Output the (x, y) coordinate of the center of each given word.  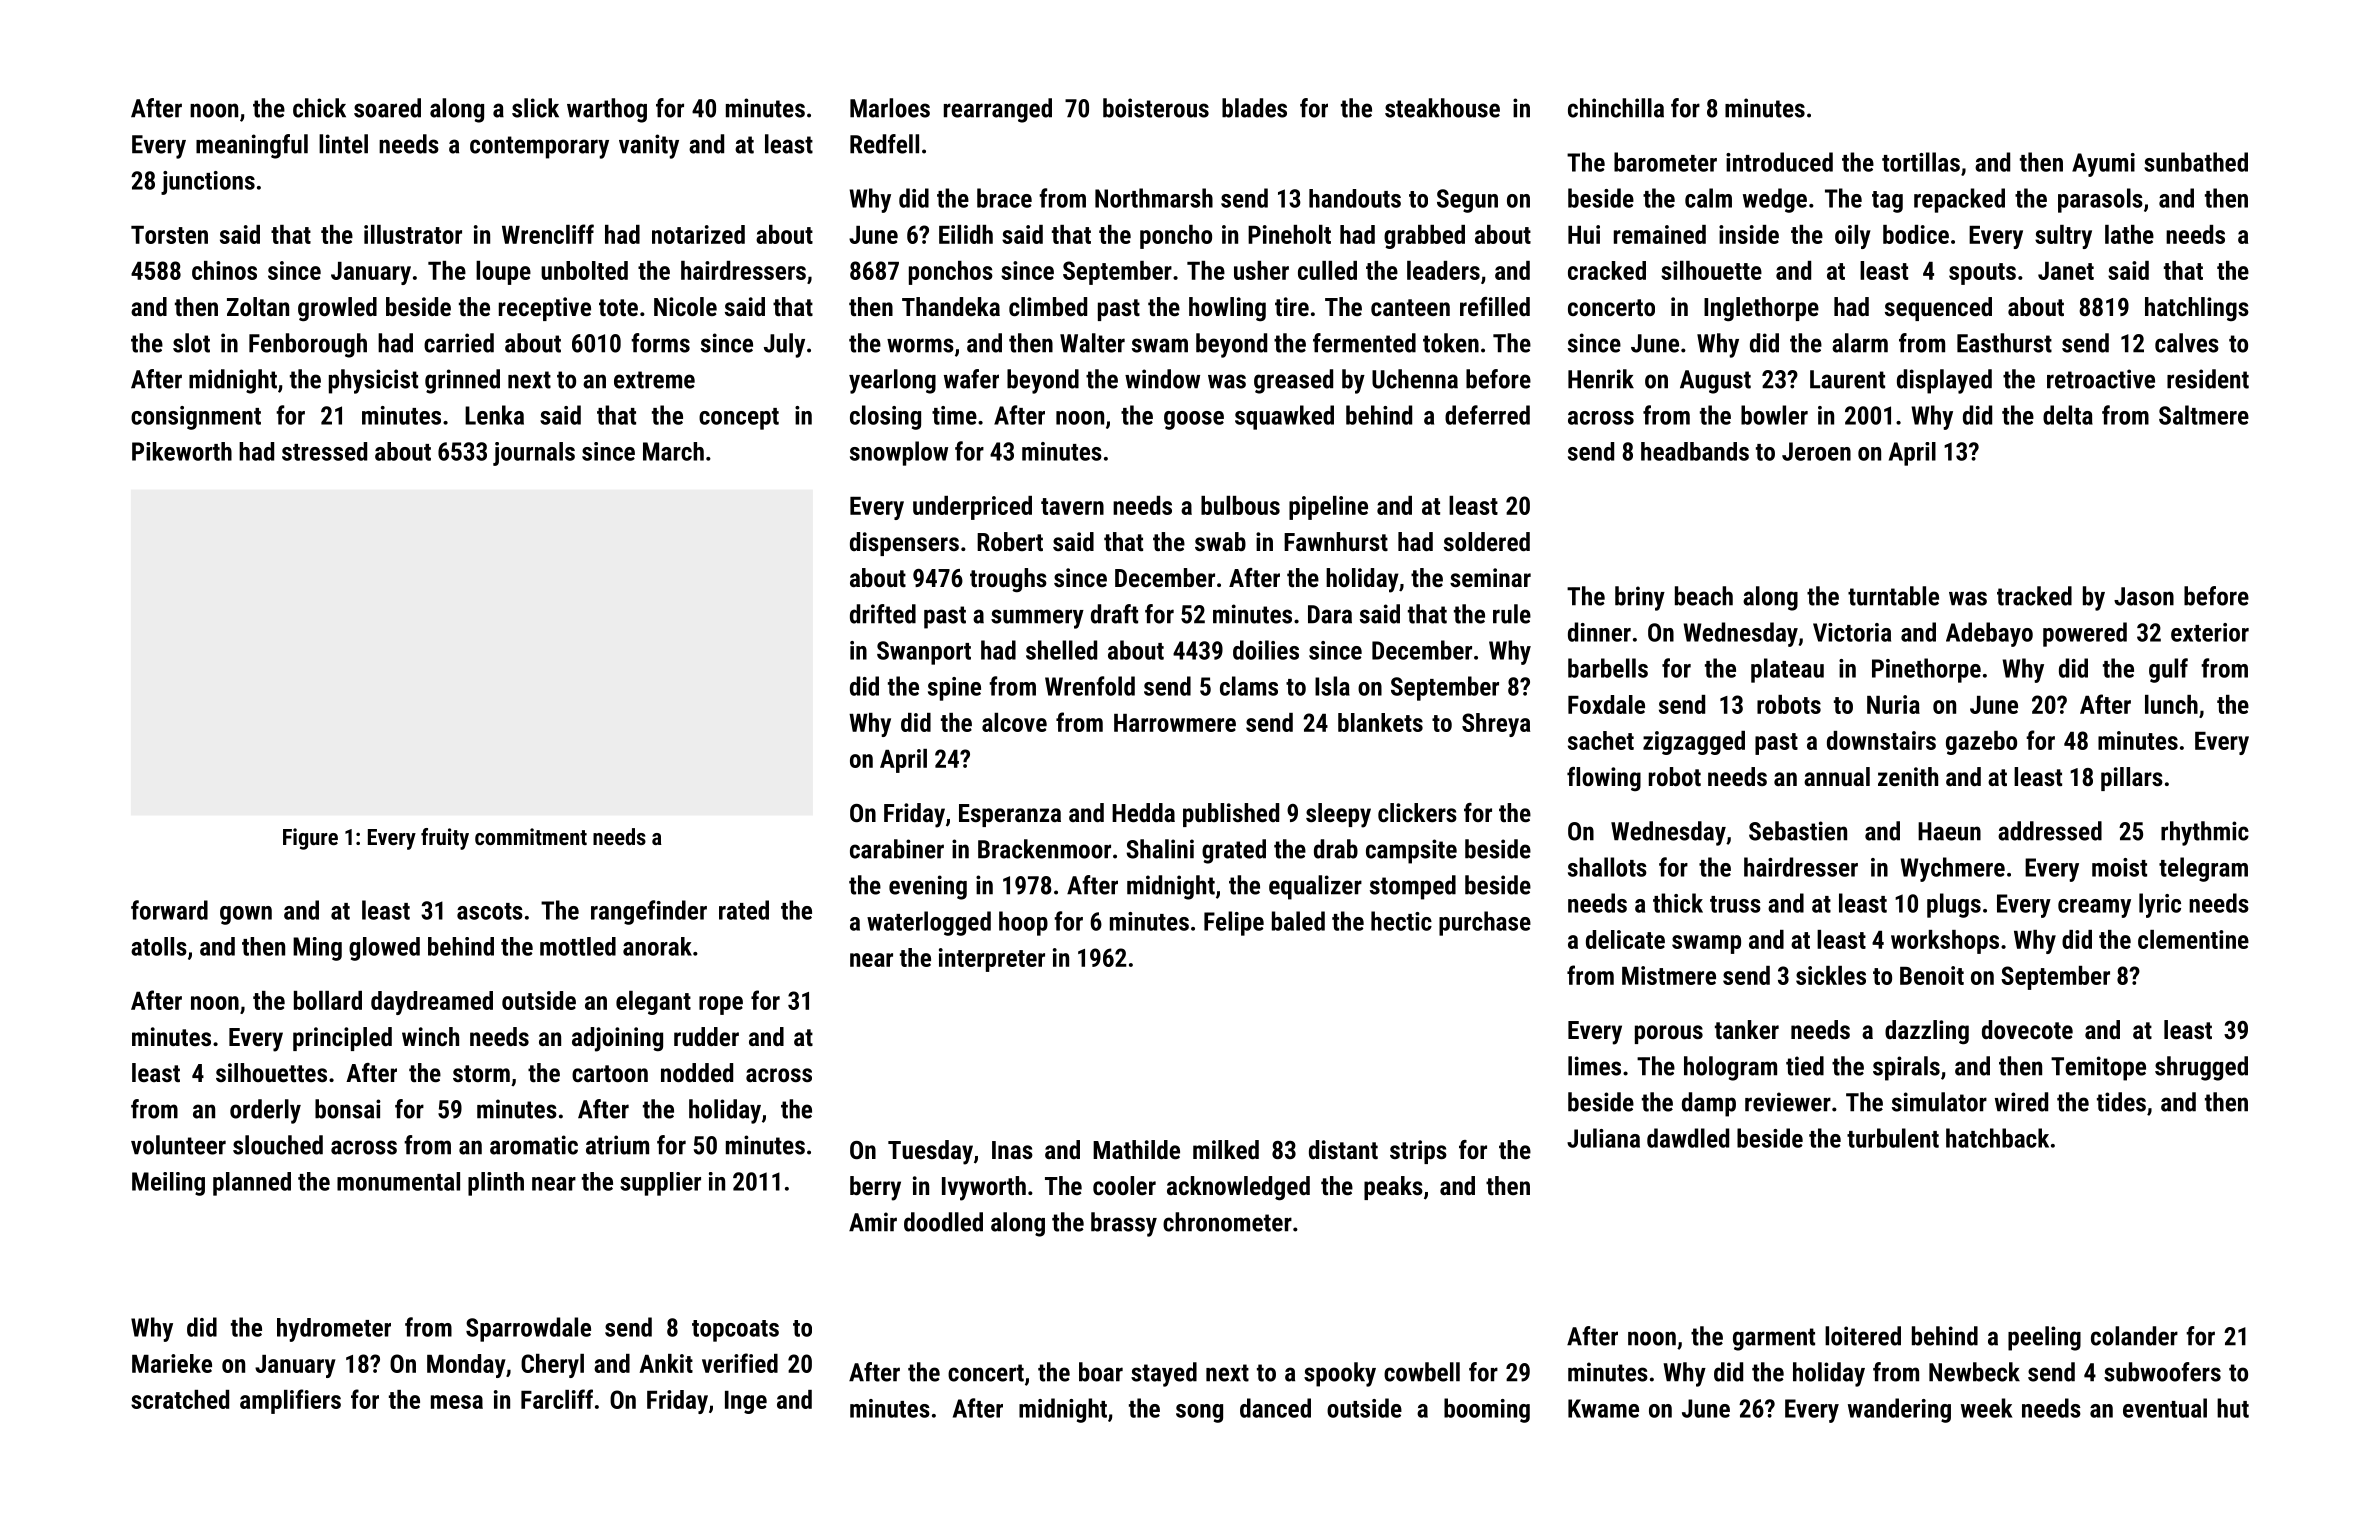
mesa (457, 1402)
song (1199, 1413)
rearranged (998, 110)
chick (319, 108)
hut (2233, 1408)
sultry (2063, 237)
